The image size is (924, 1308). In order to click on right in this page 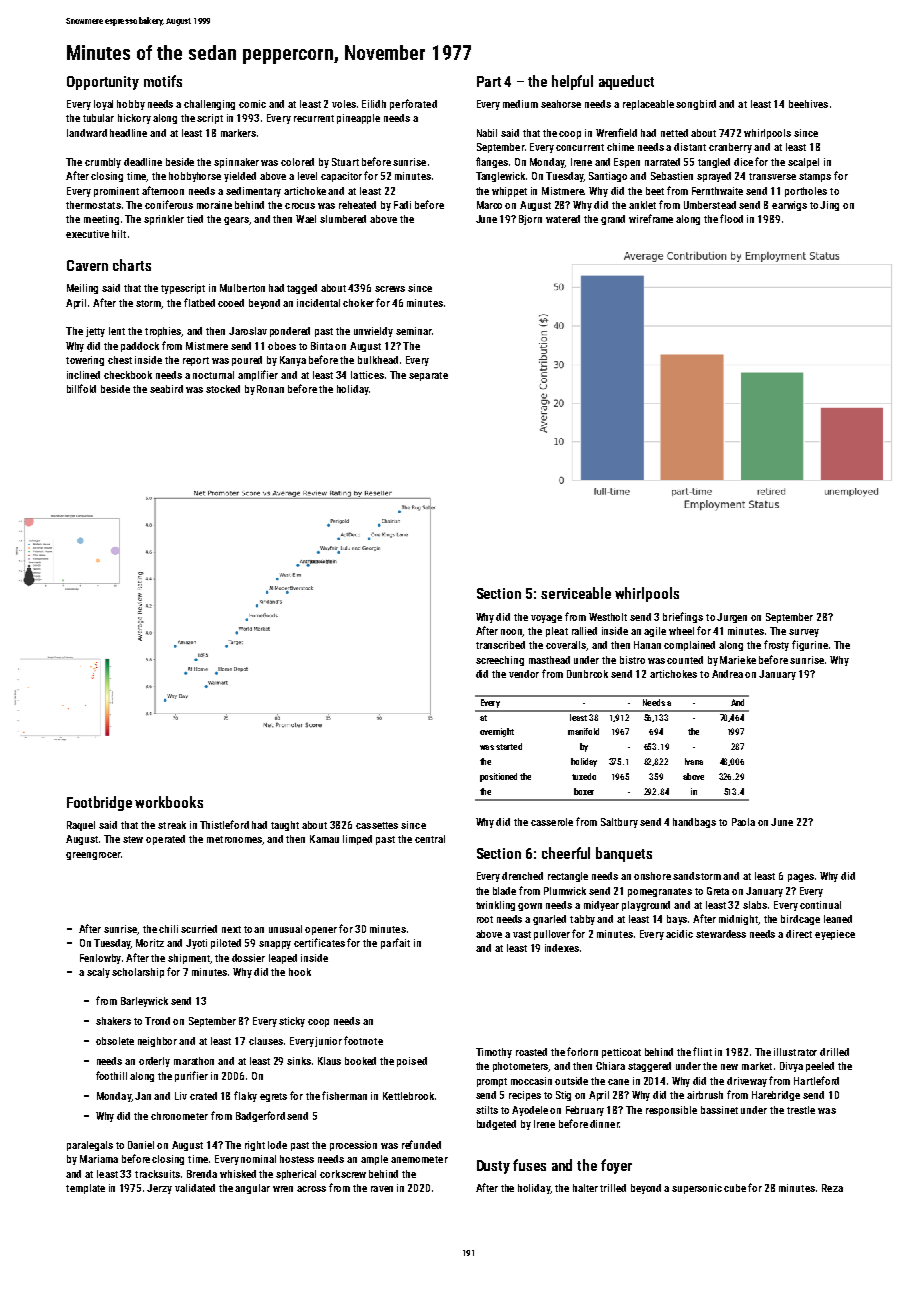, I will do `click(255, 1146)`.
